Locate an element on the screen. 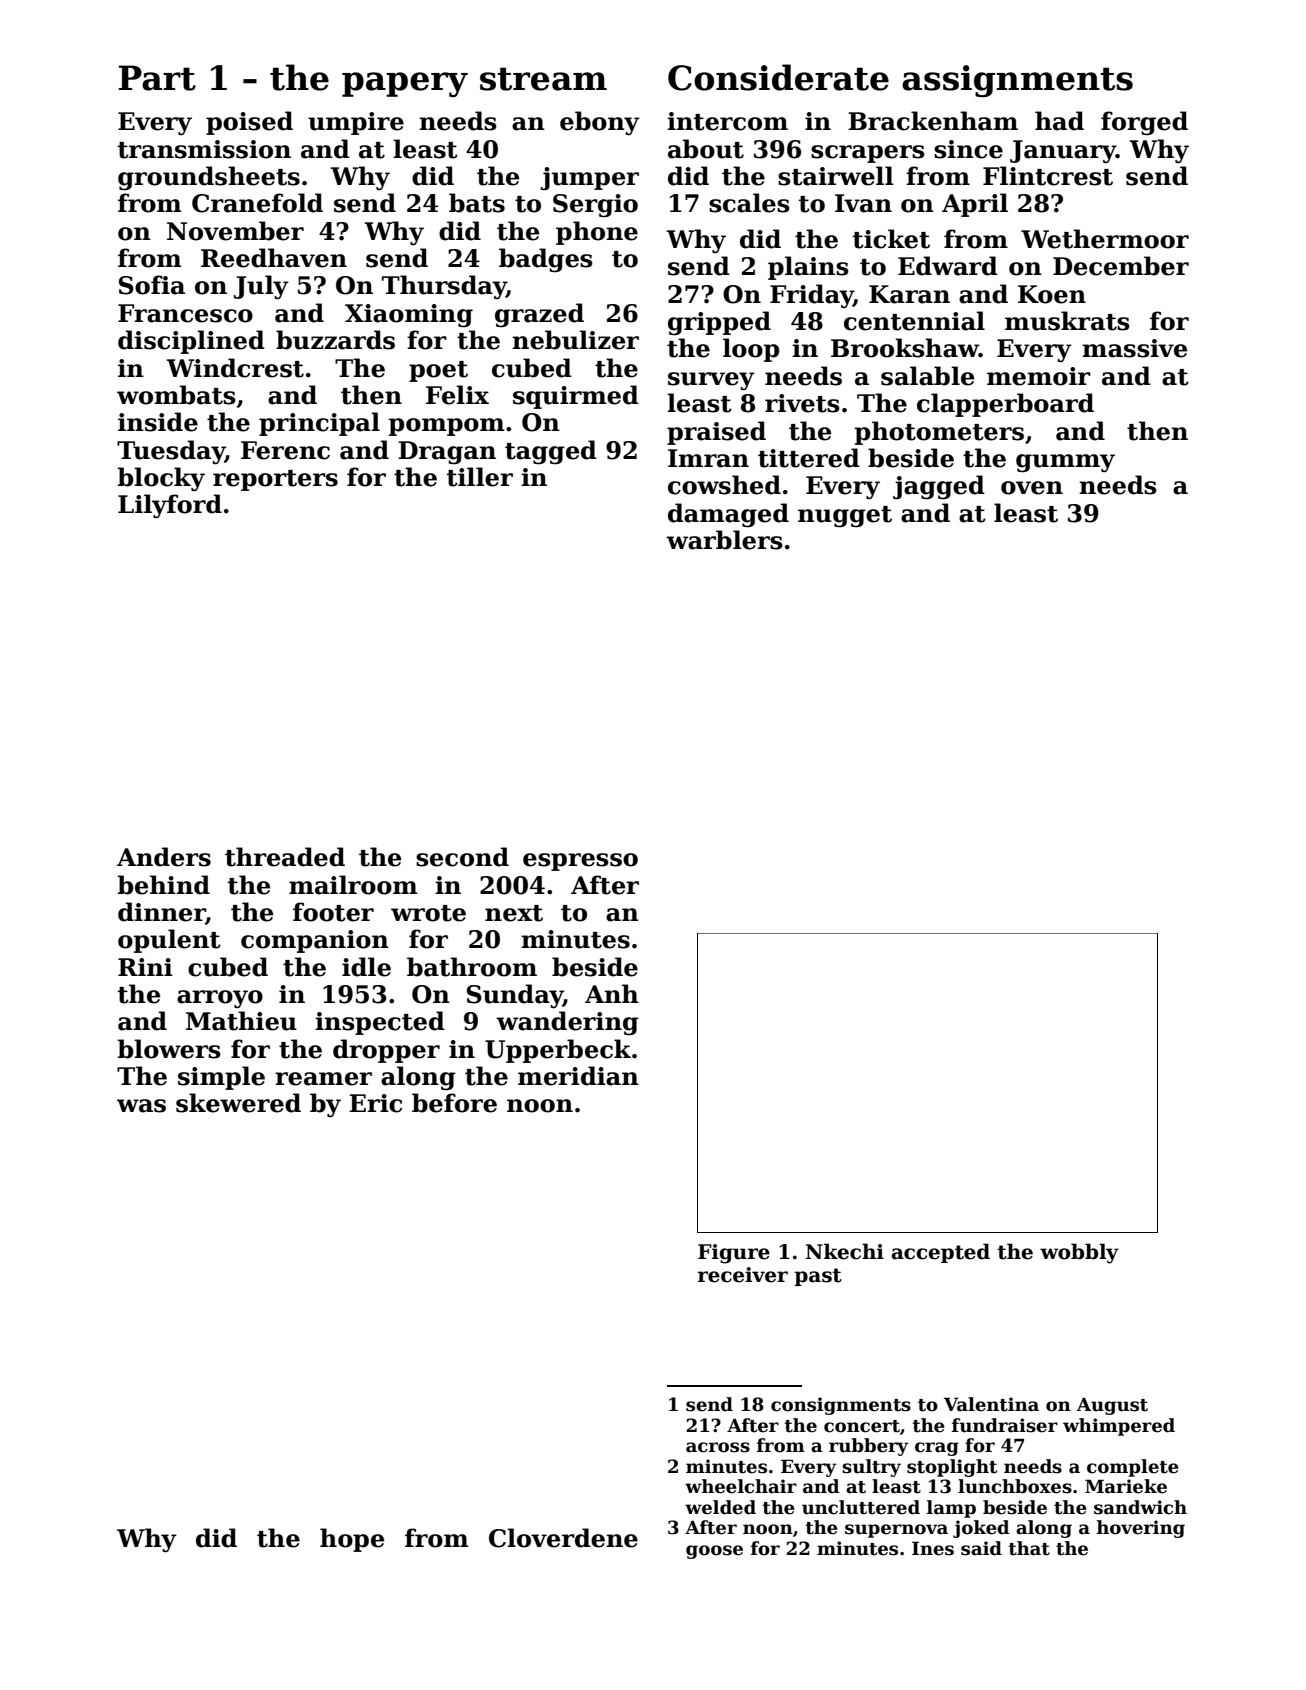 Image resolution: width=1306 pixels, height=1690 pixels. Considerate is located at coordinates (778, 77).
